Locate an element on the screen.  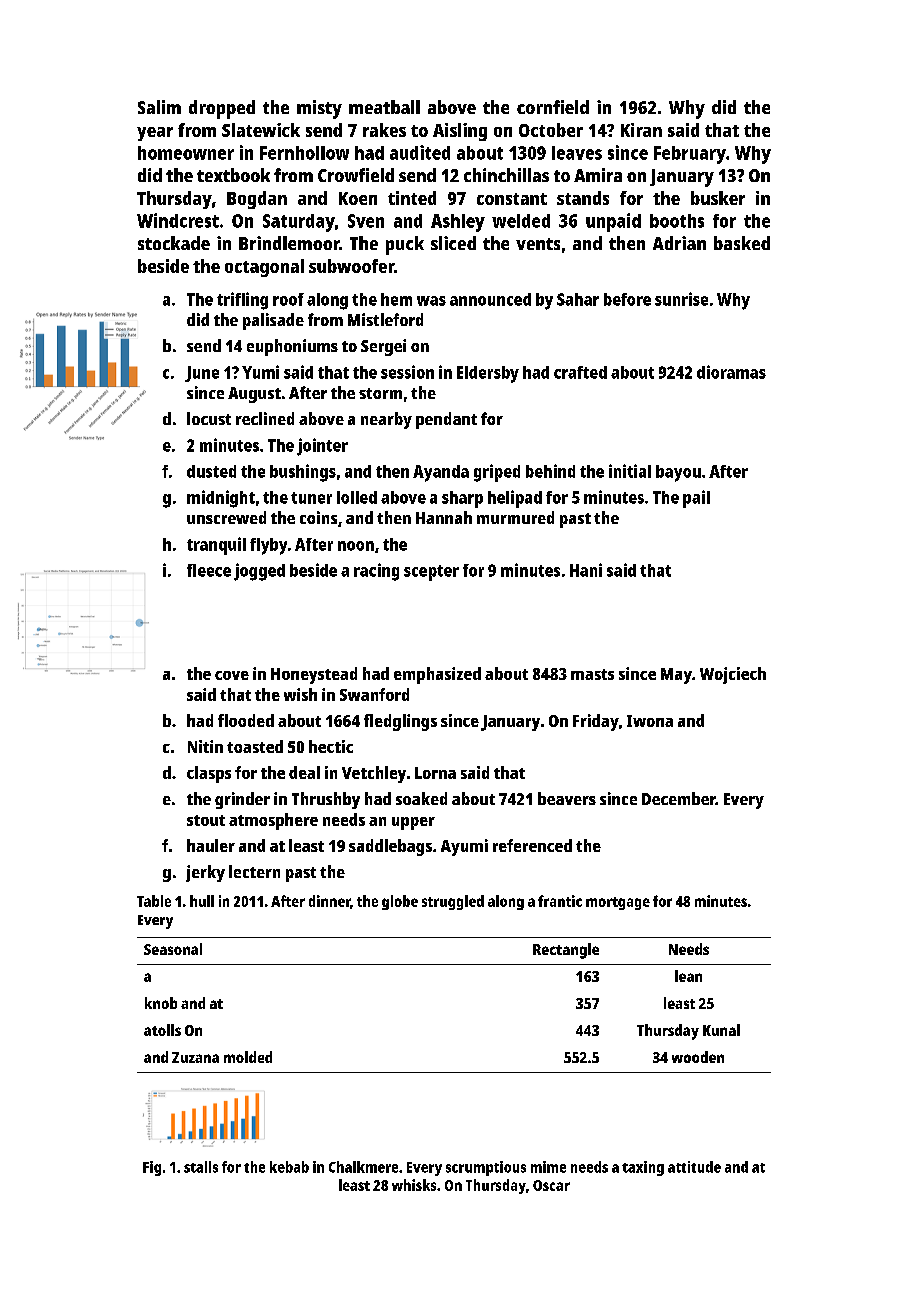
Lorna is located at coordinates (435, 773).
